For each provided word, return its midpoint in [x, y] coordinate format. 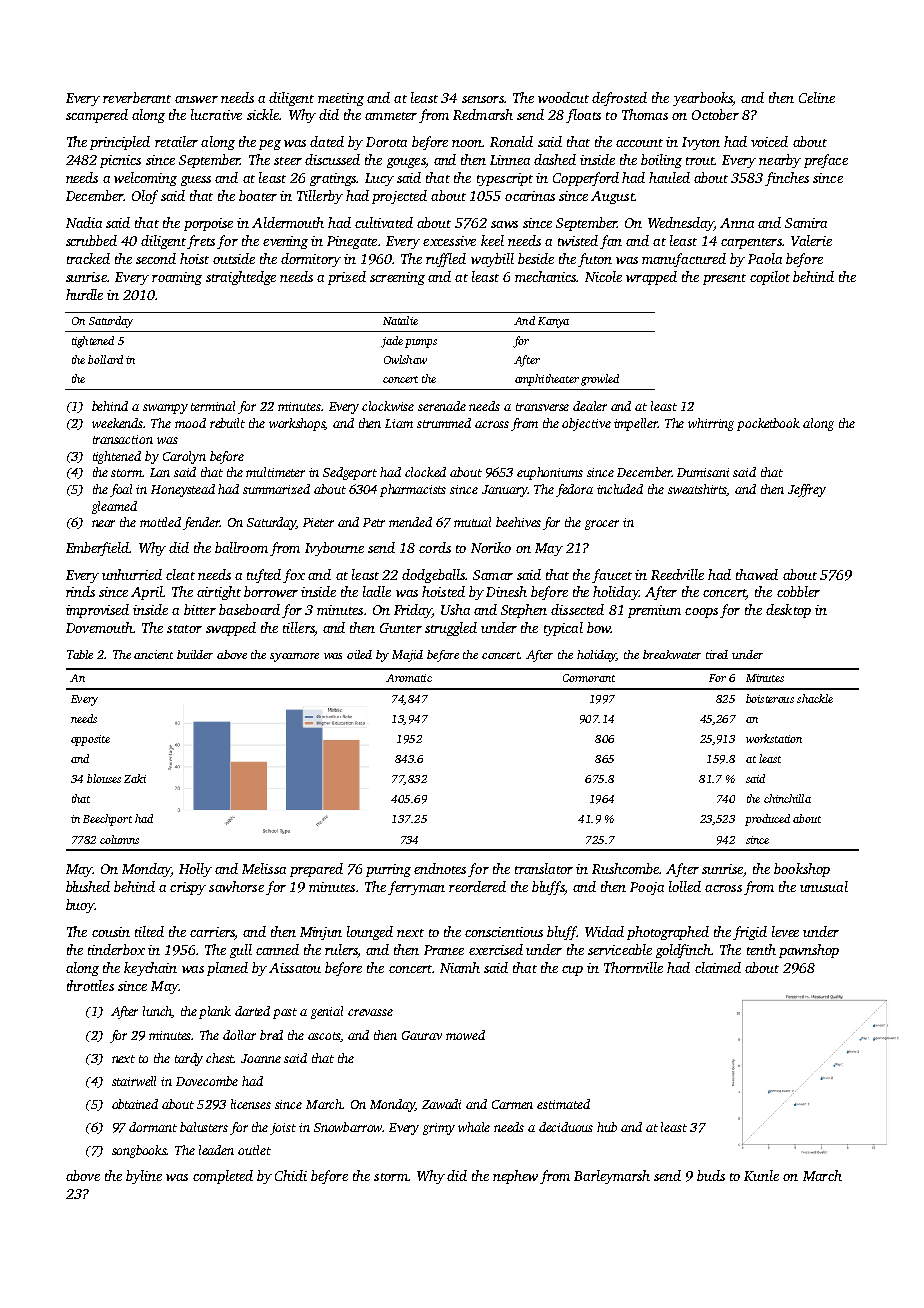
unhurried [132, 574]
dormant [153, 1127]
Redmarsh [483, 114]
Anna [737, 223]
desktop [788, 611]
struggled [451, 629]
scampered [97, 116]
